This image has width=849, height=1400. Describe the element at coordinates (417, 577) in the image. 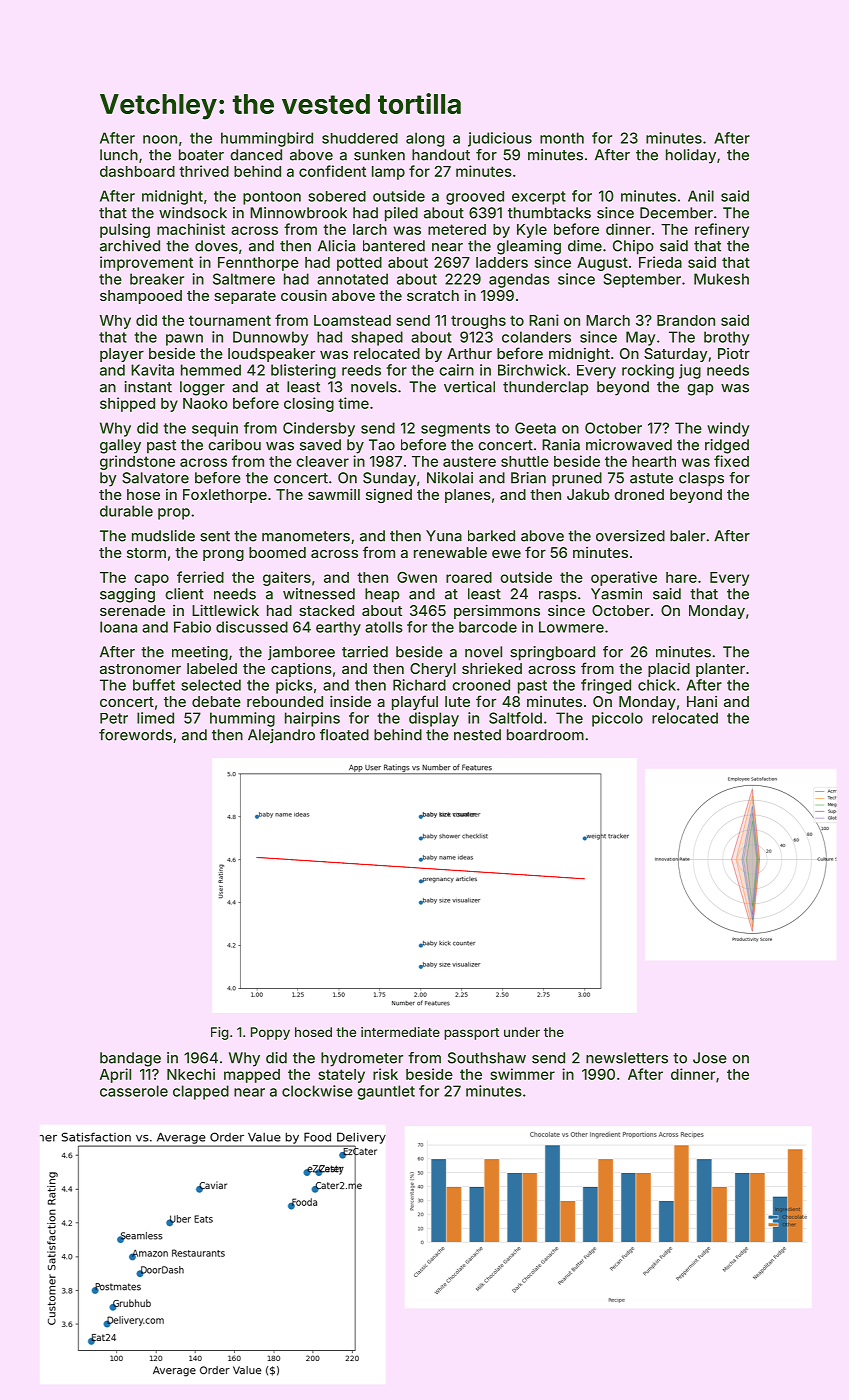

I see `Gwen` at that location.
